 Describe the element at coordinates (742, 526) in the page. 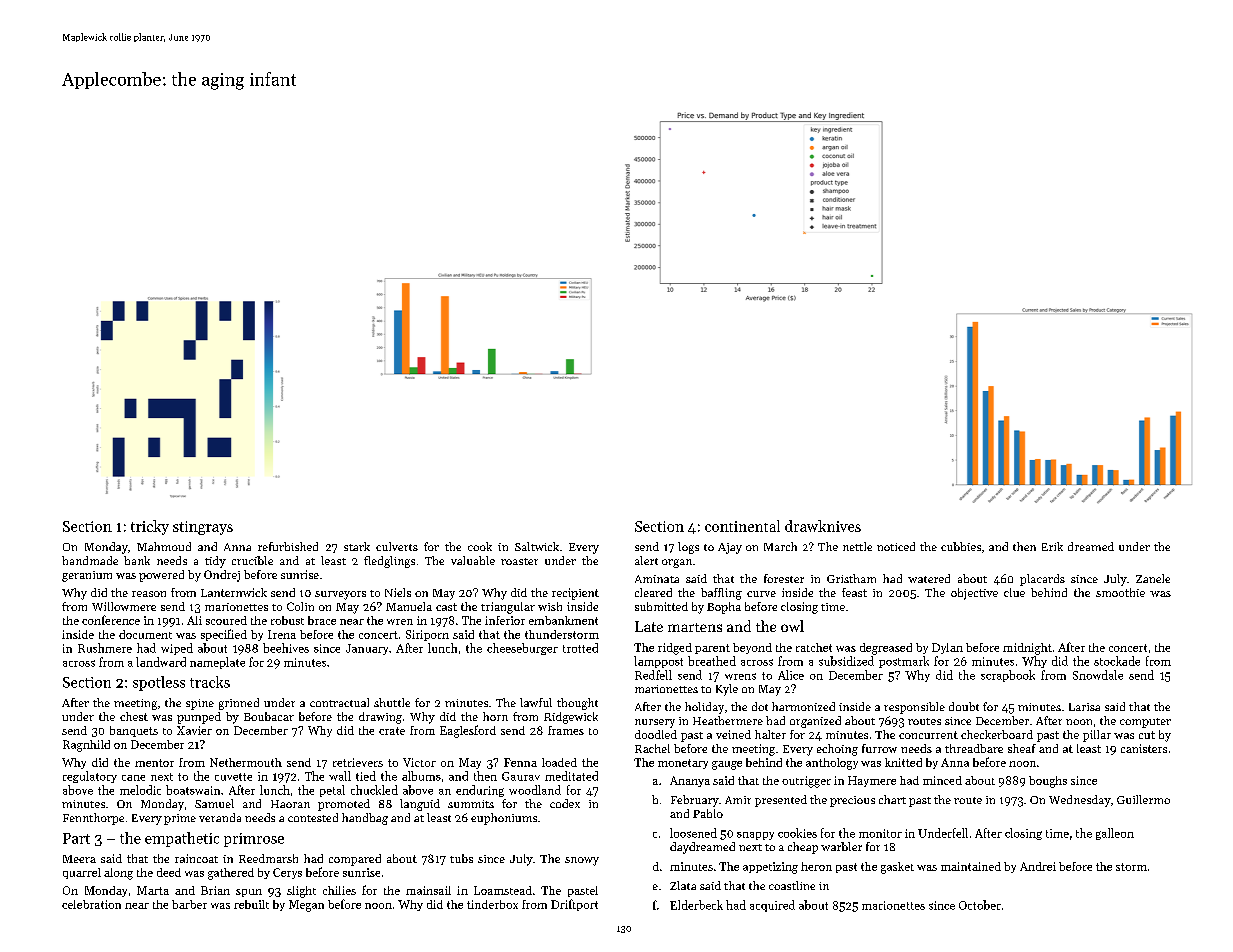

I see `continental` at that location.
